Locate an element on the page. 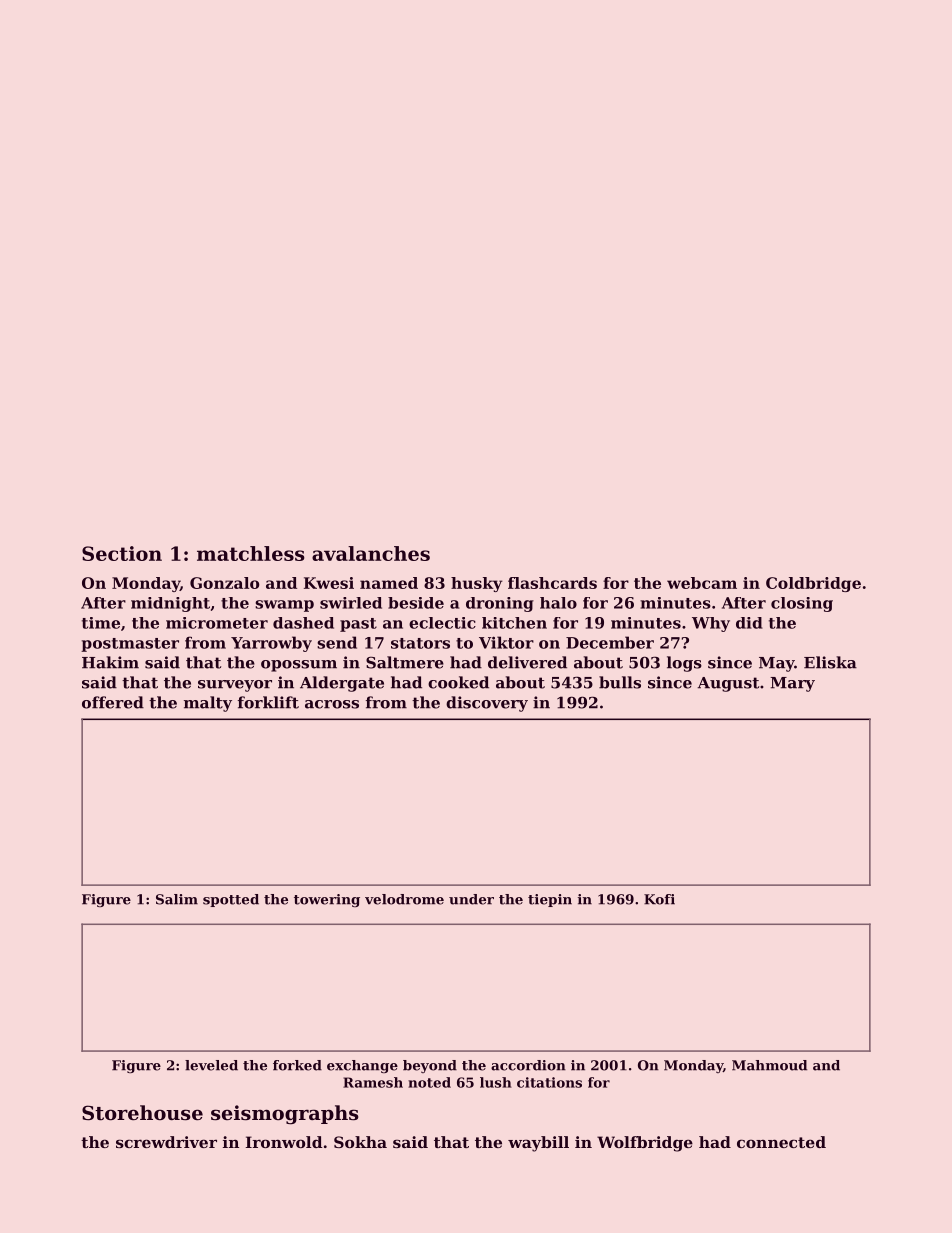 This page has width=952, height=1233. Kofi is located at coordinates (659, 899).
